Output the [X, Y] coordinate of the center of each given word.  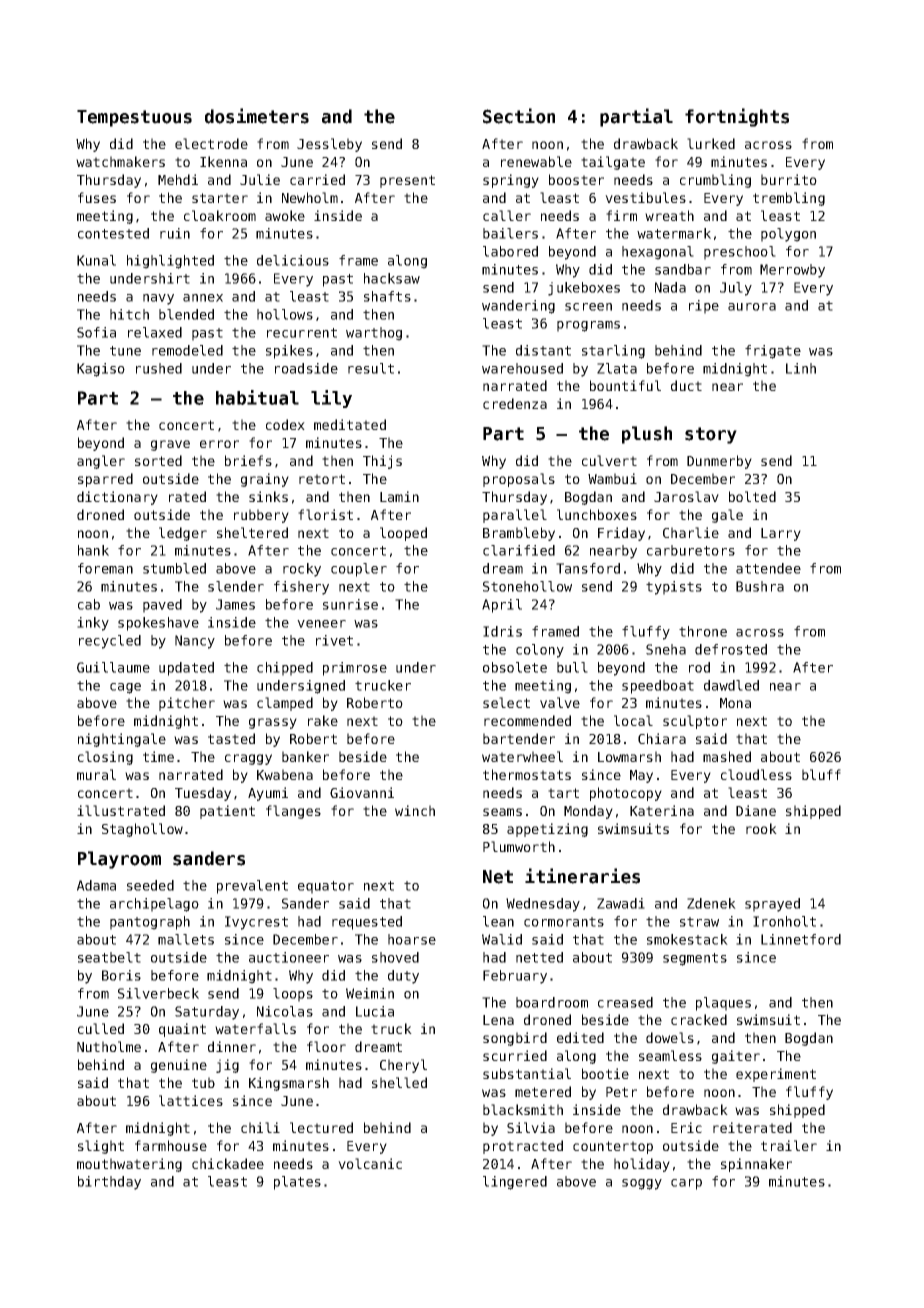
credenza [515, 403]
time [158, 756]
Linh [801, 368]
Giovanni [362, 792]
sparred [105, 480]
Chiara [662, 738]
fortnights [737, 117]
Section [519, 116]
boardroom [552, 1002]
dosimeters [257, 116]
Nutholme [109, 1046]
